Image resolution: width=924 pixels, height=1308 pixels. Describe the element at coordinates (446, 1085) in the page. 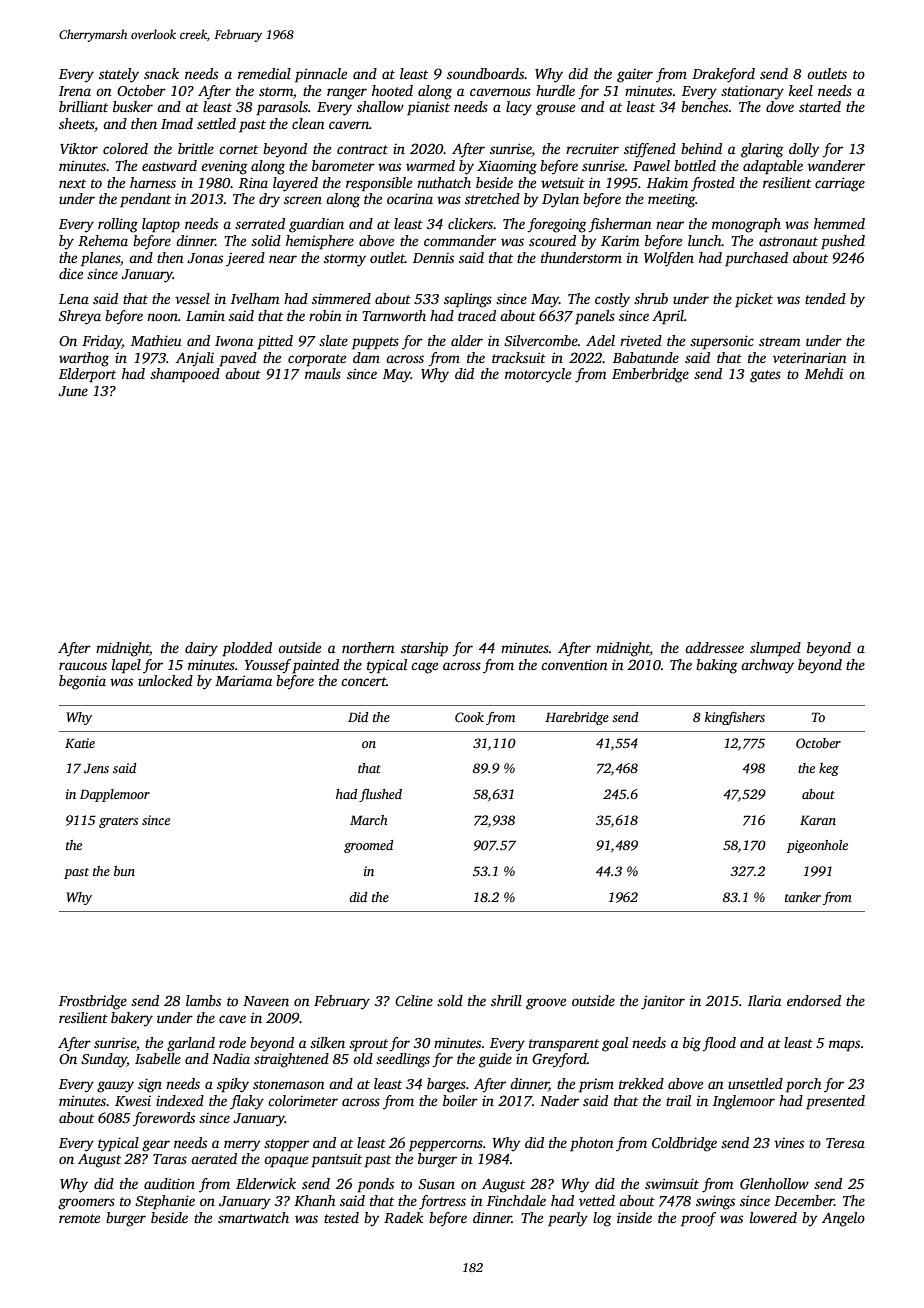

I see `barges` at that location.
